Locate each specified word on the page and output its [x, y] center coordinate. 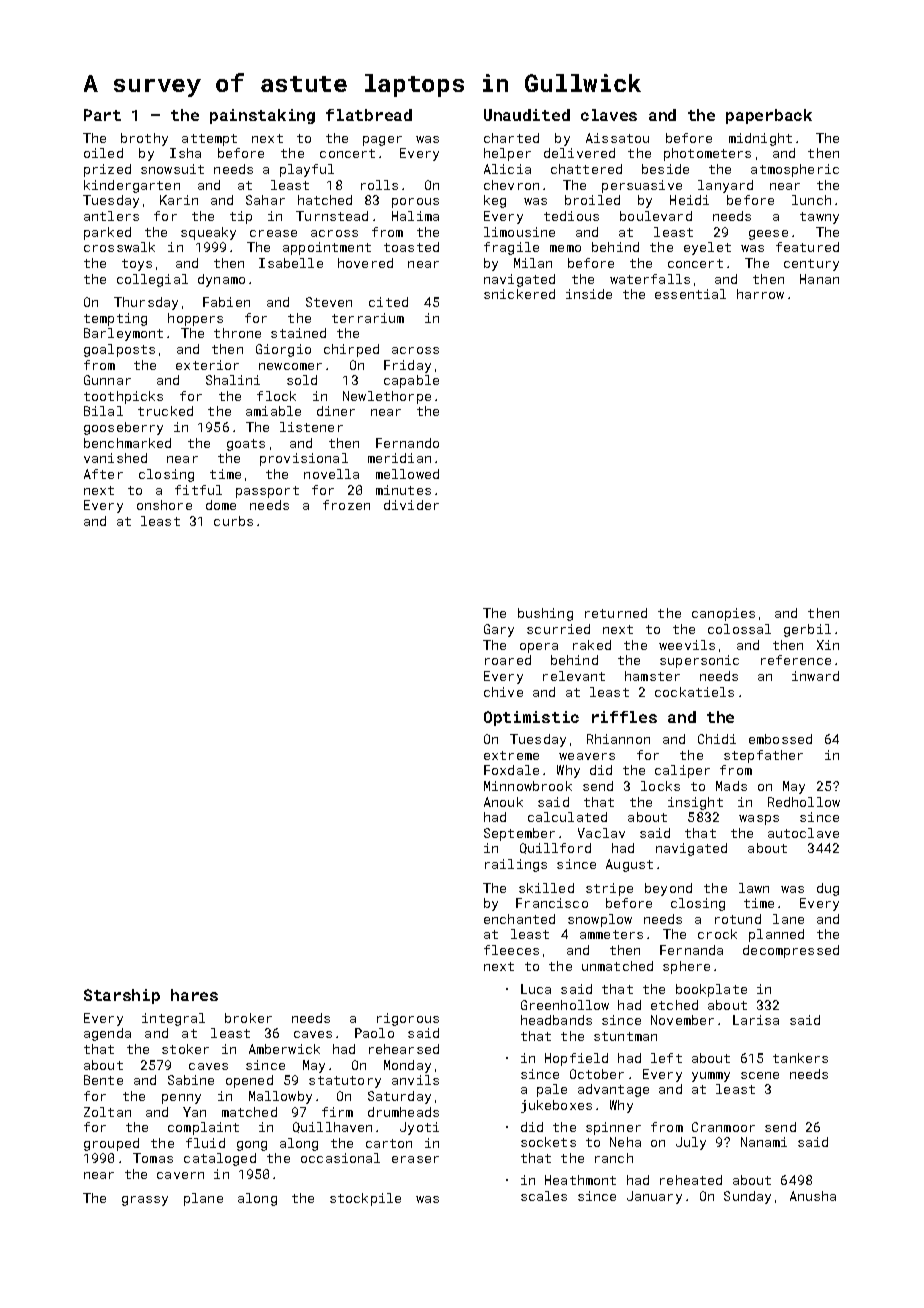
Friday [407, 366]
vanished [115, 458]
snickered [519, 294]
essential [690, 294]
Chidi [717, 739]
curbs [233, 521]
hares [194, 995]
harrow [760, 294]
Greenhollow [565, 1005]
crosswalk [119, 247]
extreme [511, 755]
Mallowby [280, 1097]
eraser [415, 1159]
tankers [800, 1058]
